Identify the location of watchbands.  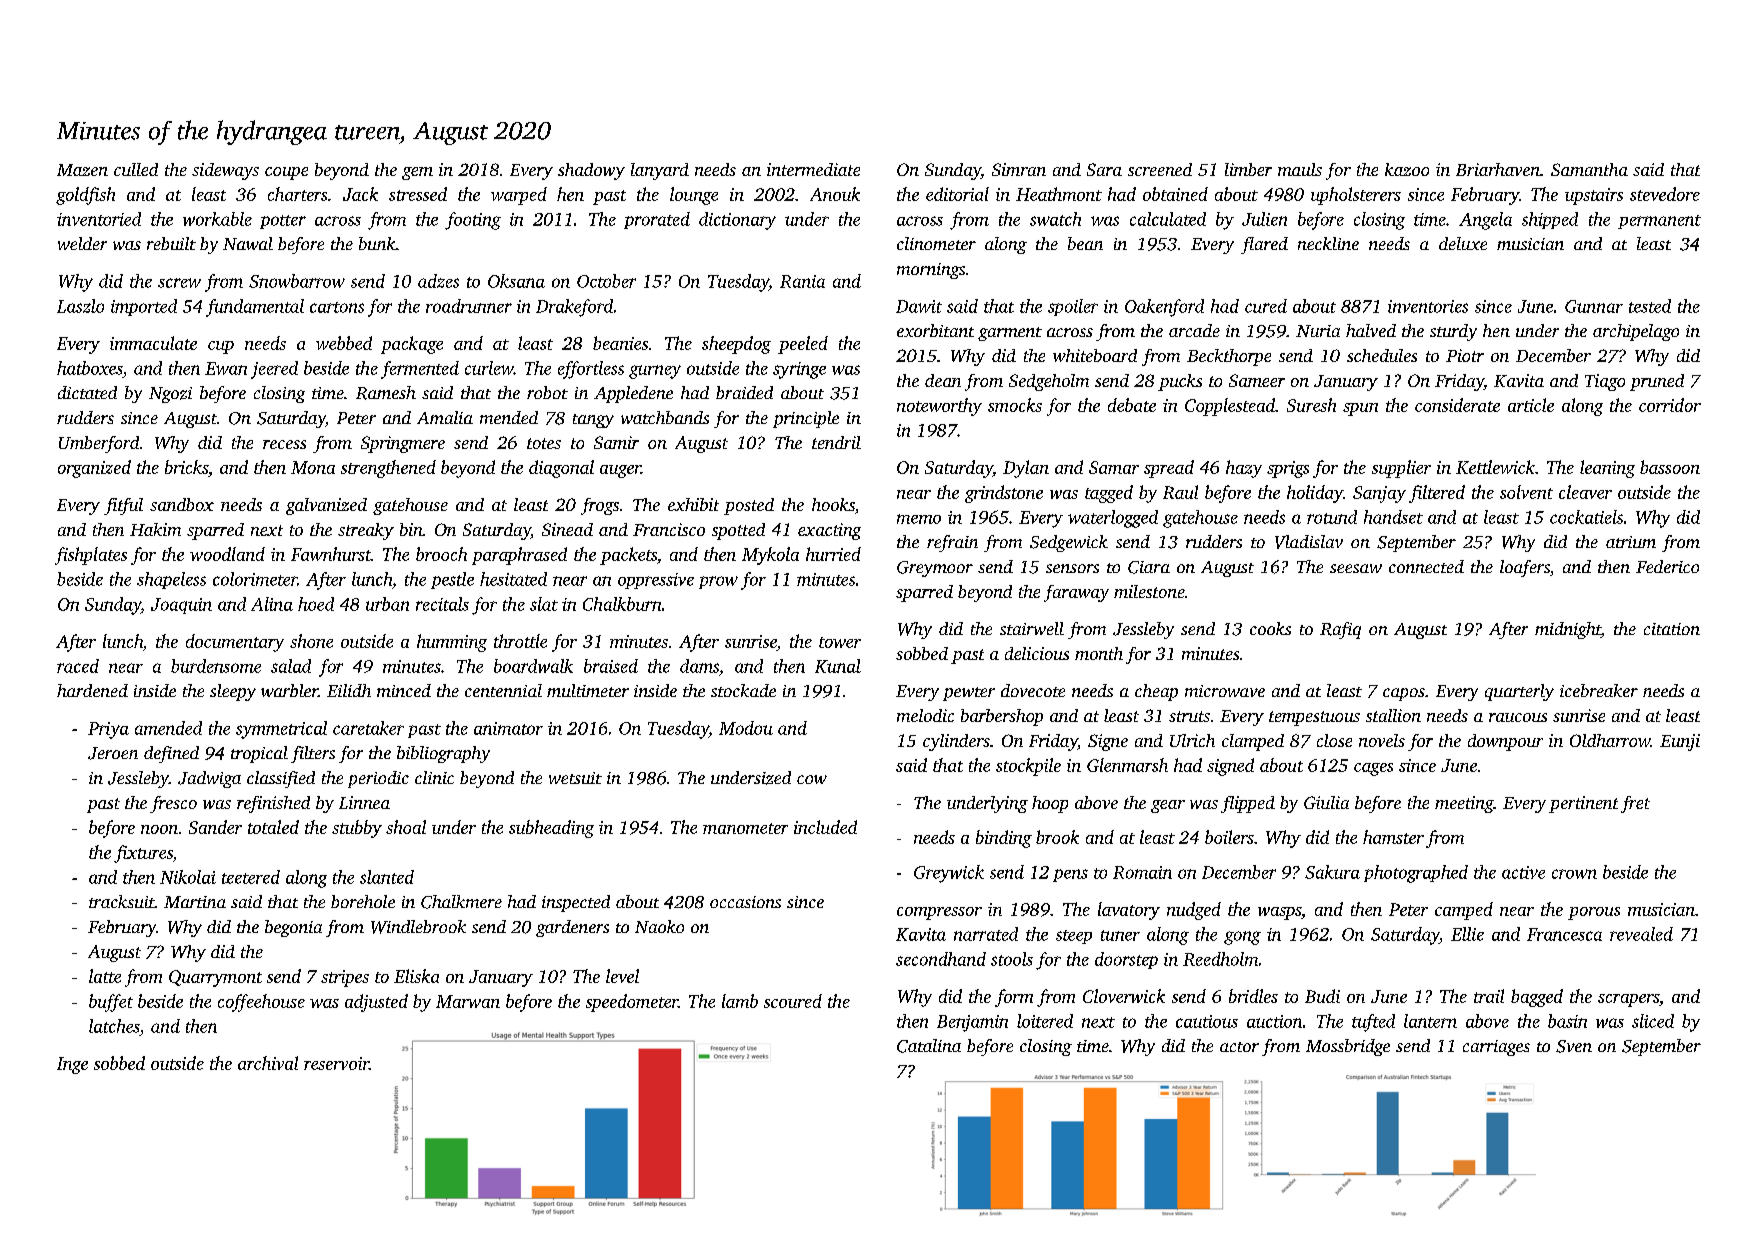
(665, 417).
